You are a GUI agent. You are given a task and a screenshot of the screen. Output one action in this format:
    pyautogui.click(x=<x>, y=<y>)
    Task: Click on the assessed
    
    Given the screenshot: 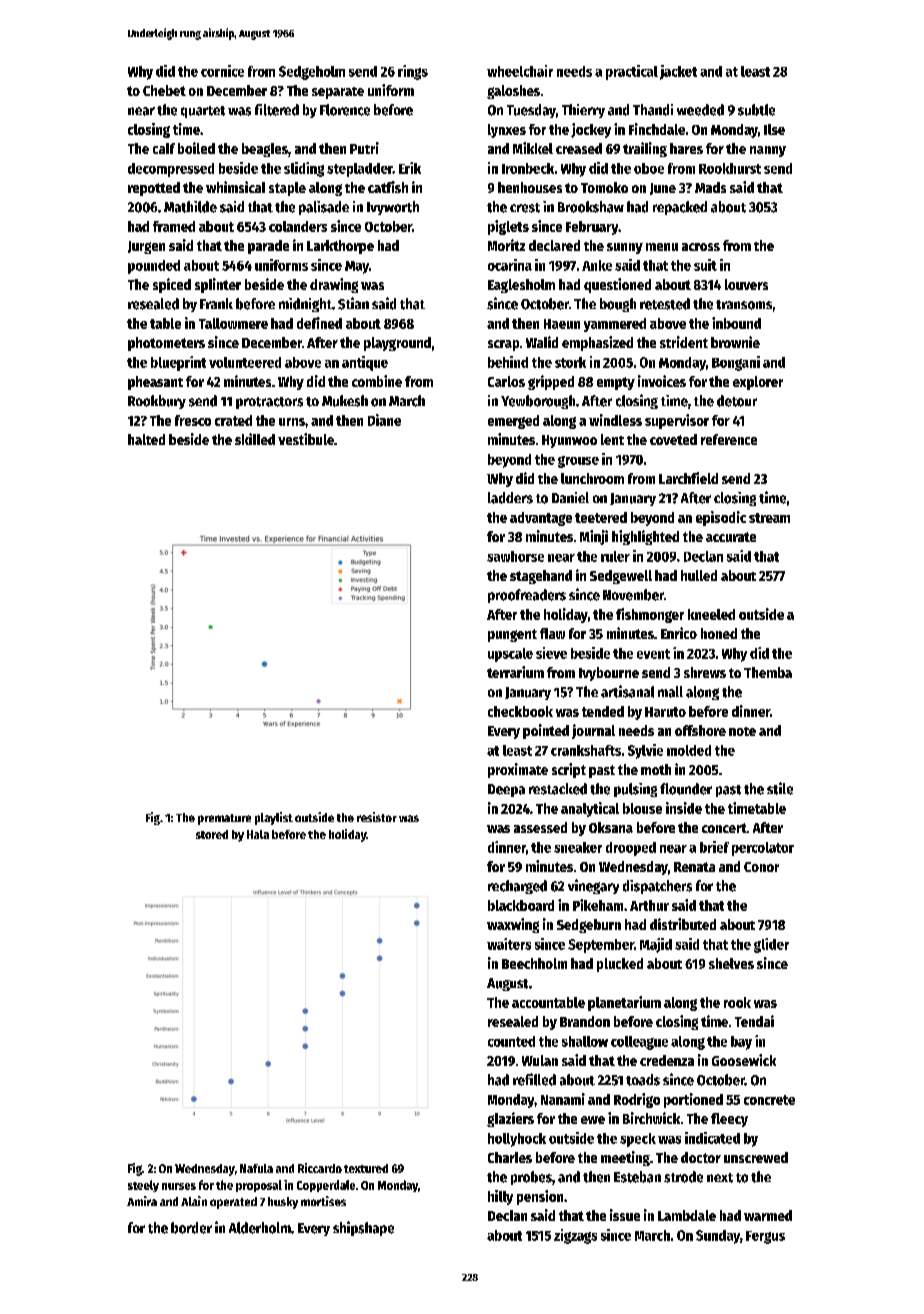 What is the action you would take?
    pyautogui.click(x=540, y=827)
